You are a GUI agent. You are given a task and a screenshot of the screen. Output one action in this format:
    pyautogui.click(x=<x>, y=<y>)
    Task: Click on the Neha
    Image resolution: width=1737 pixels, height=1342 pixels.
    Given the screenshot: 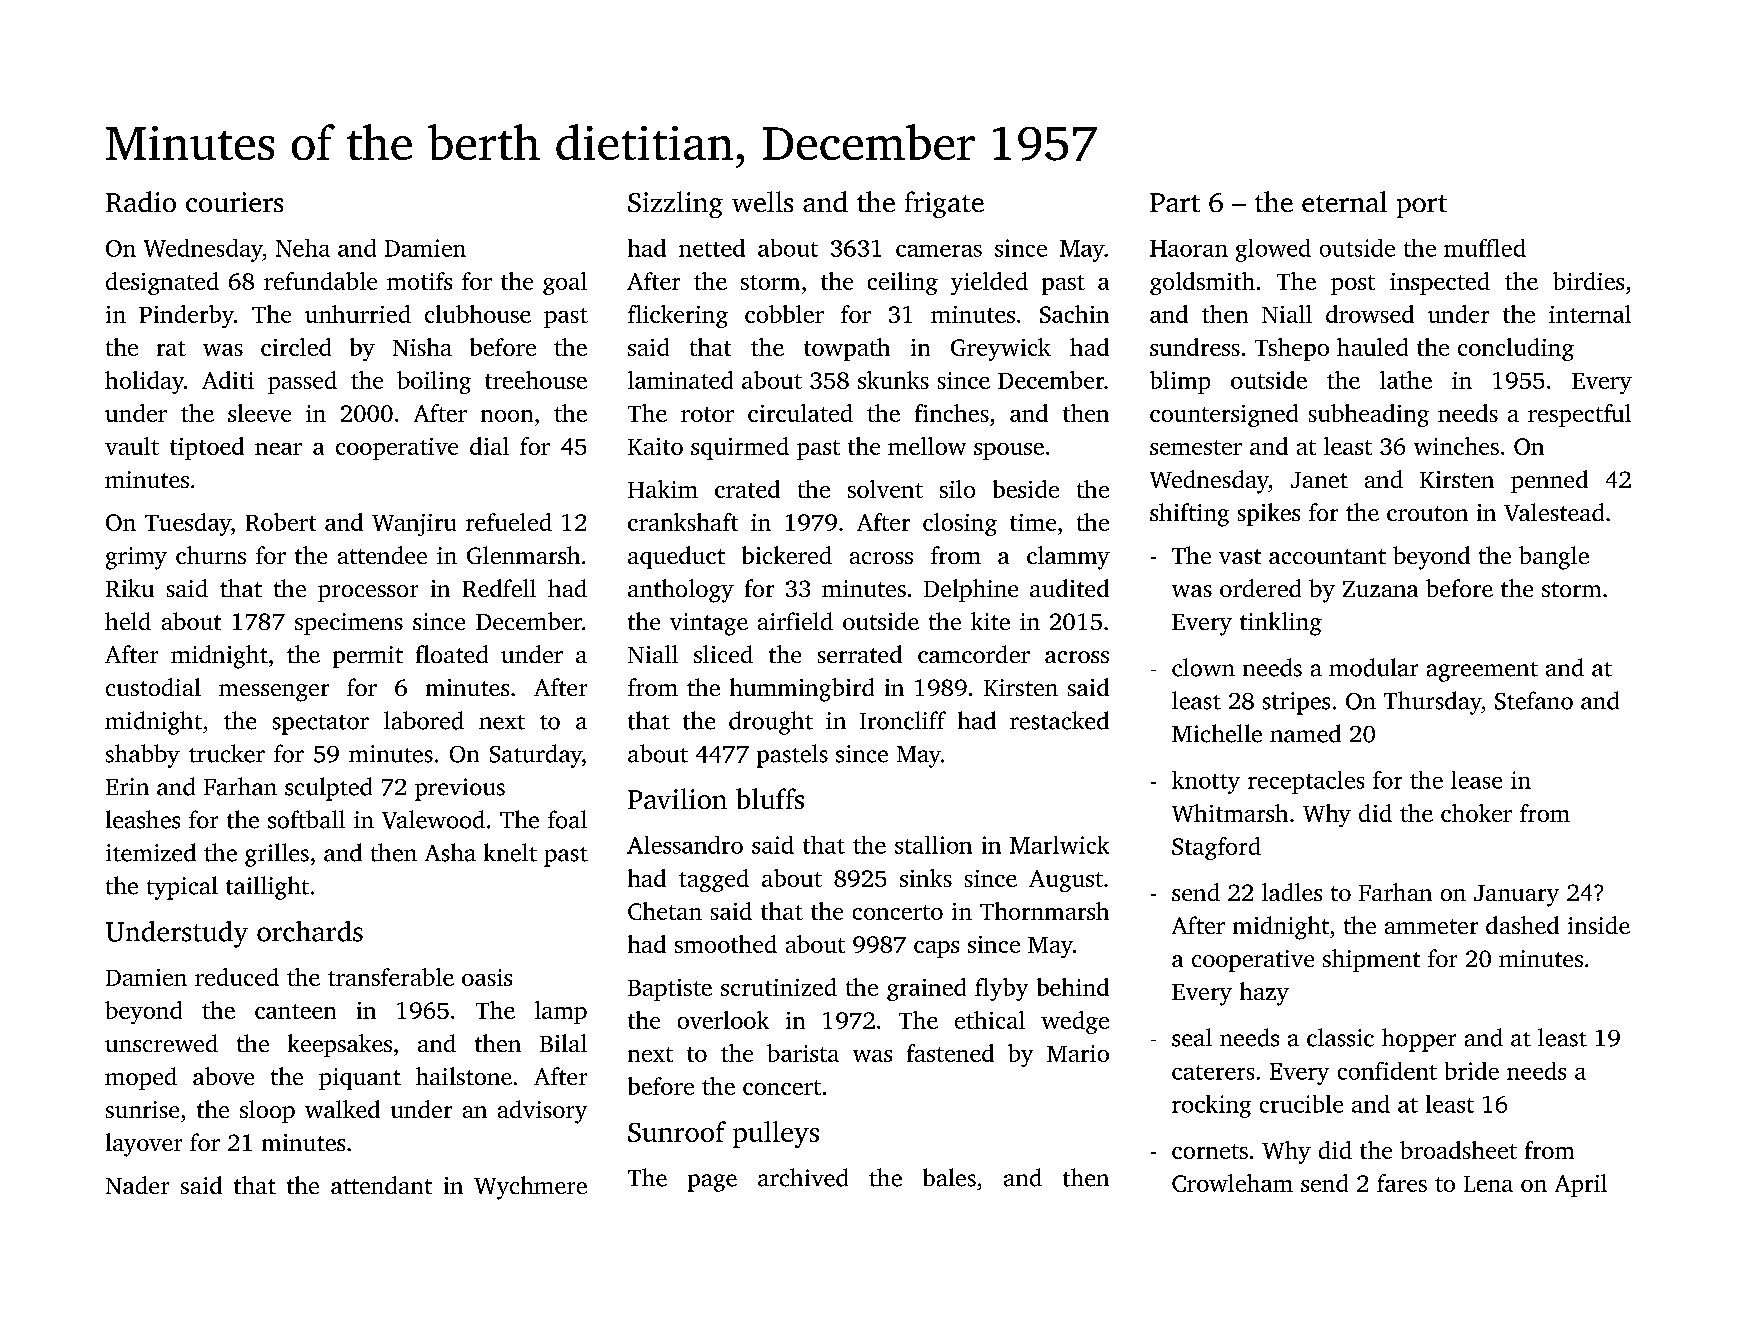 What is the action you would take?
    pyautogui.click(x=303, y=248)
